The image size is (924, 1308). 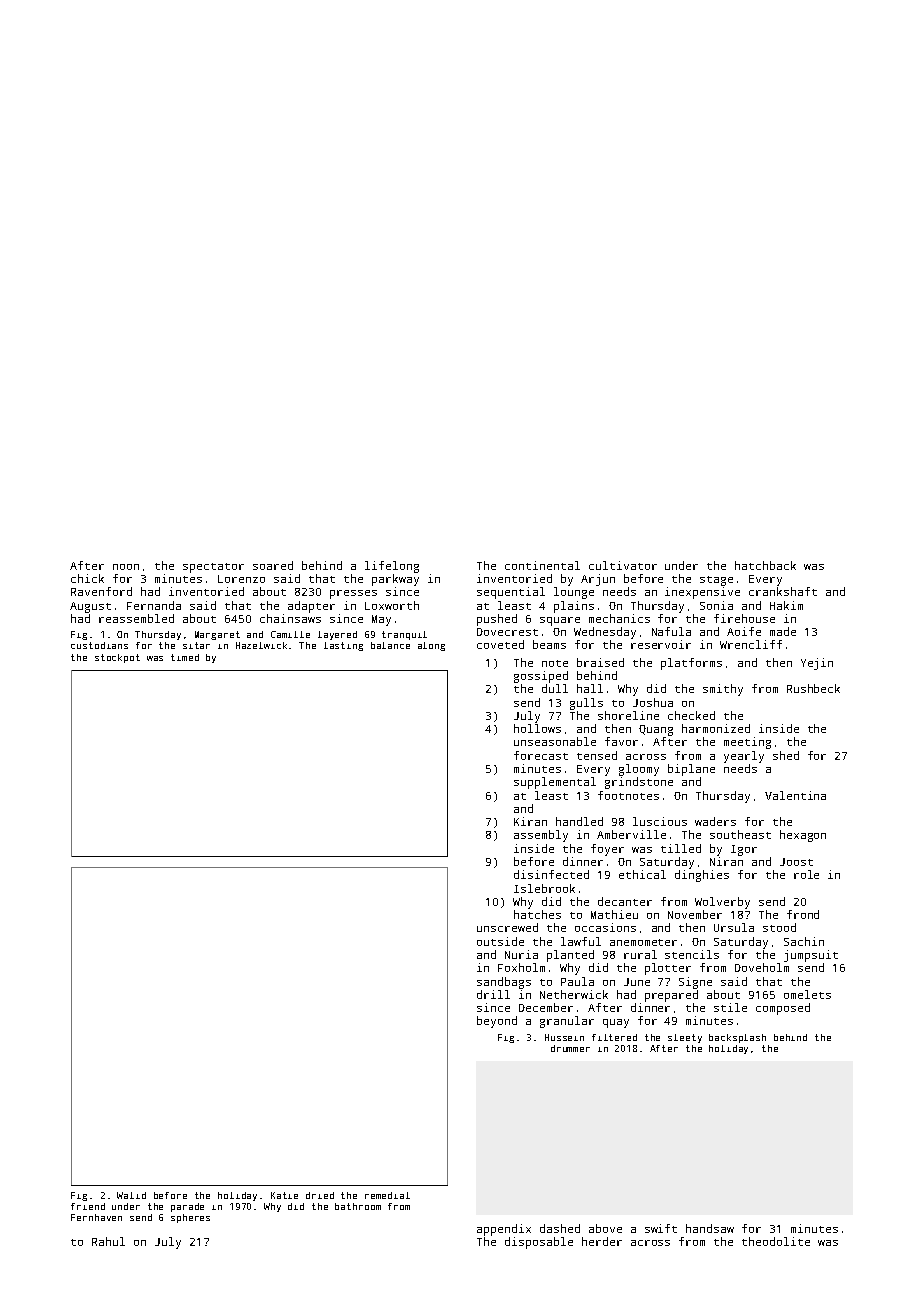 What do you see at coordinates (284, 1195) in the image?
I see `Katie` at bounding box center [284, 1195].
